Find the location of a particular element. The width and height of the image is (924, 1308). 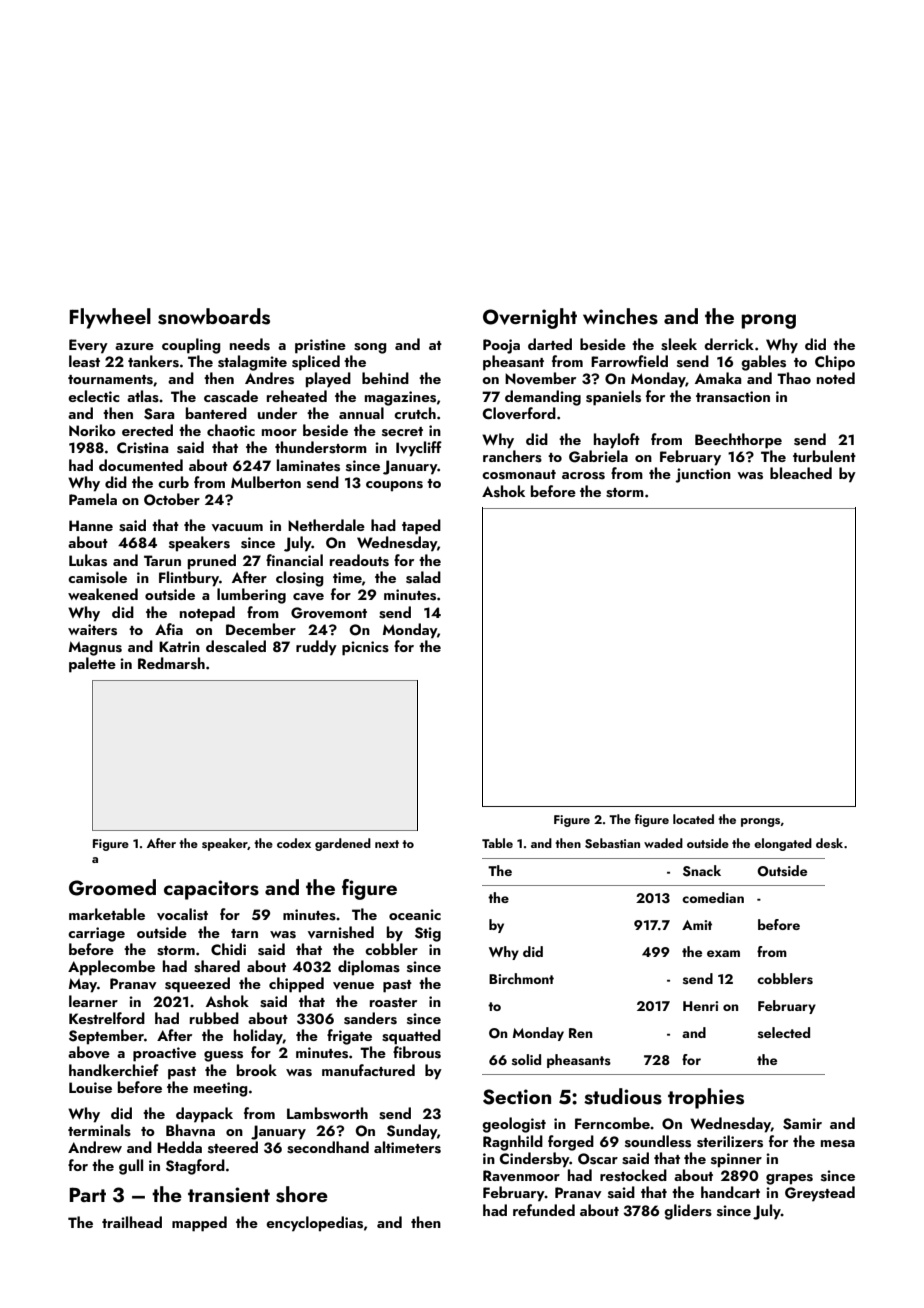

Sara is located at coordinates (159, 414).
